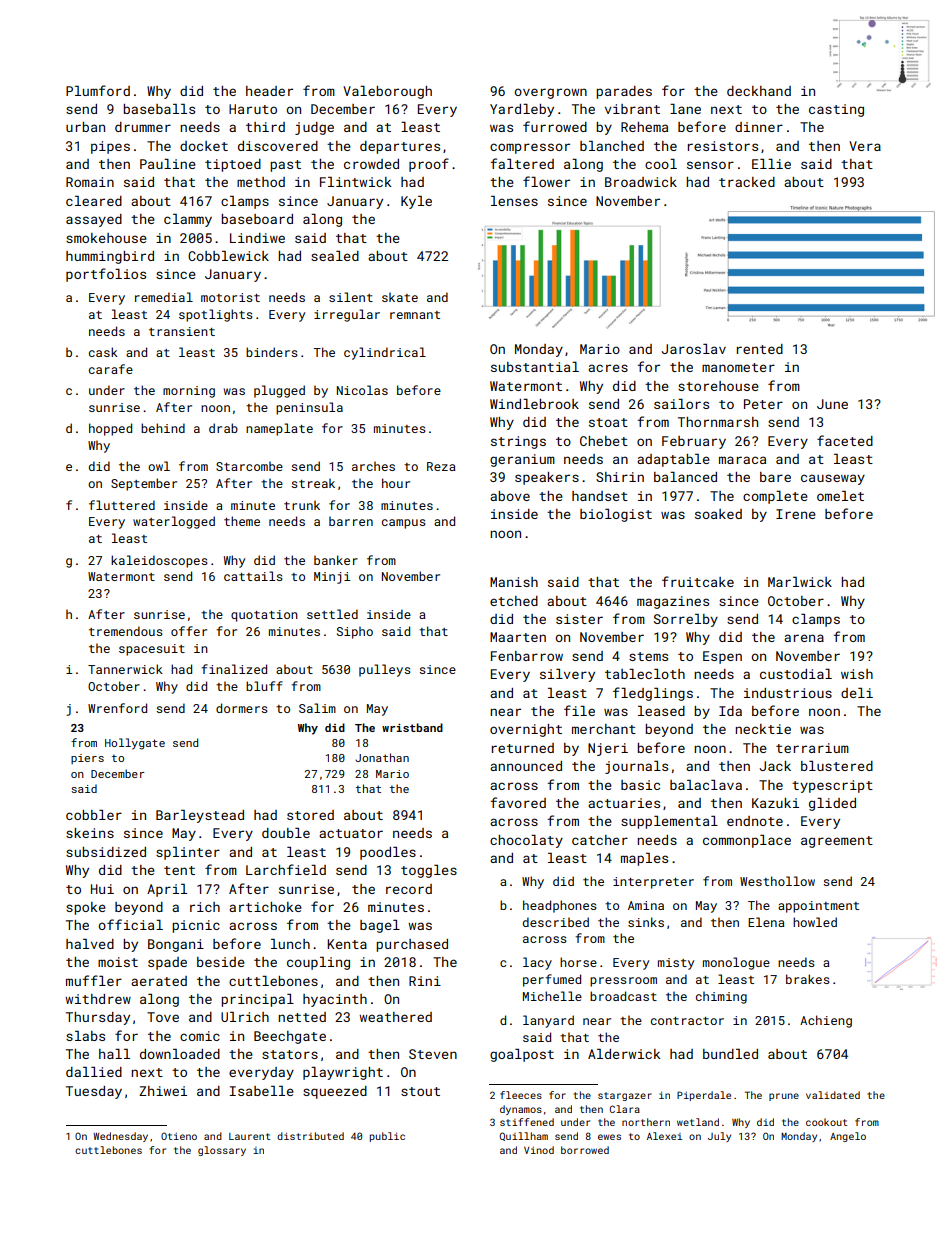 Image resolution: width=952 pixels, height=1233 pixels. I want to click on deckhand, so click(759, 91).
